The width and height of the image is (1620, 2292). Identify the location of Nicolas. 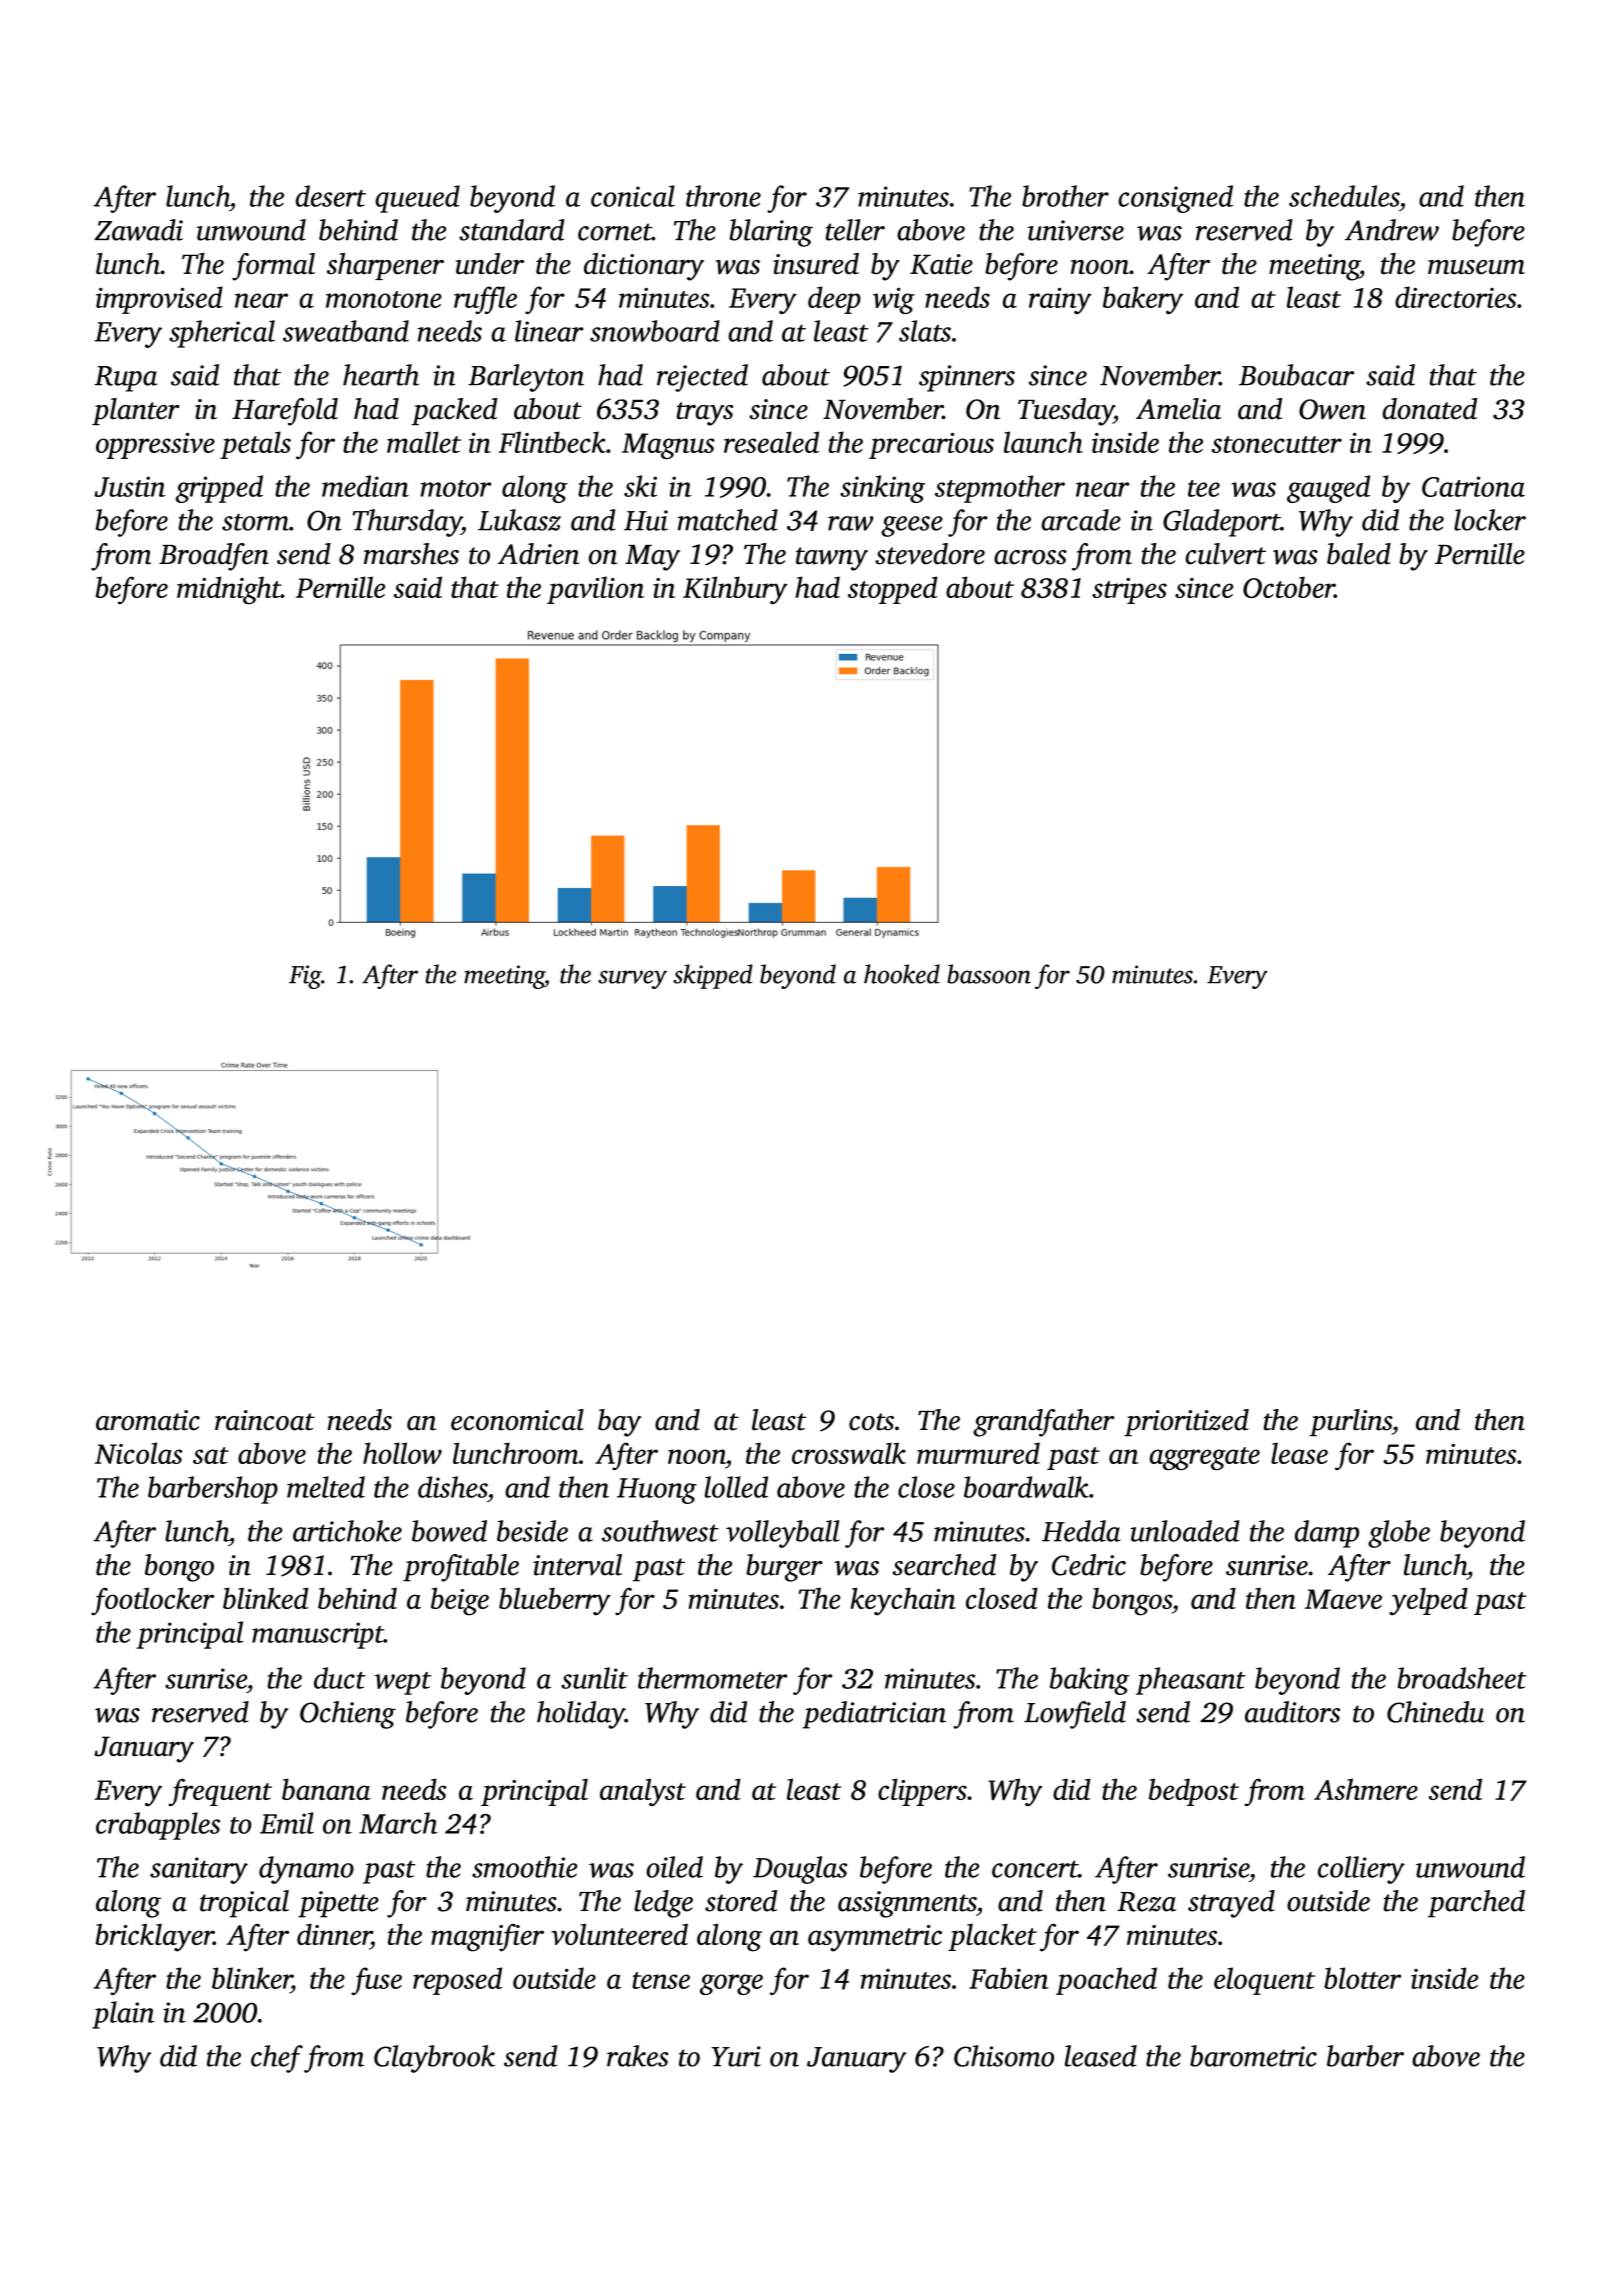
(138, 1453).
